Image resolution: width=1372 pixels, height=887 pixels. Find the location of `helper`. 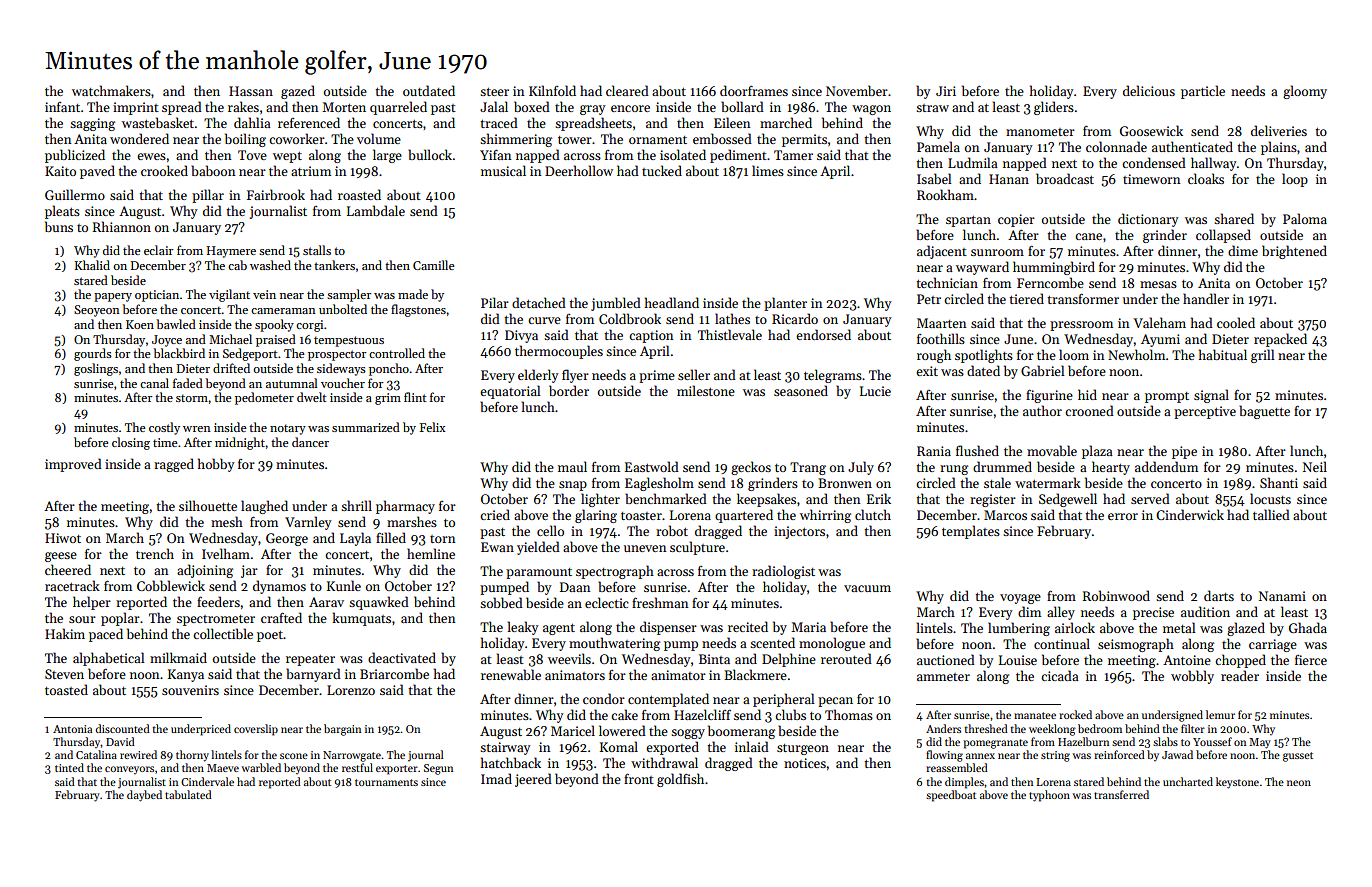

helper is located at coordinates (92, 603).
